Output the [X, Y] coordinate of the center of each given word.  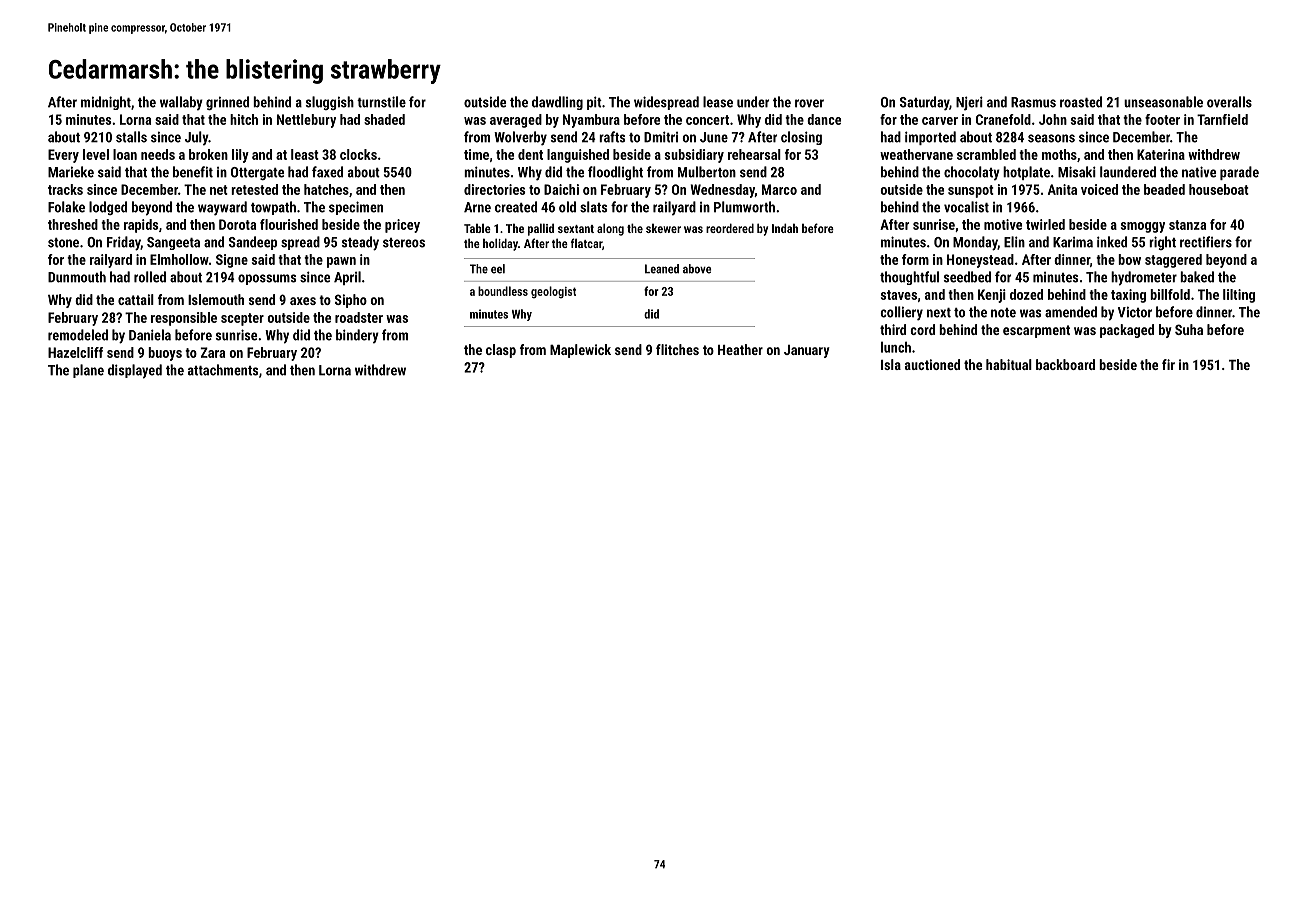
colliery [901, 313]
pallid [541, 229]
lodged [108, 208]
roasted [1081, 102]
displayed [135, 371]
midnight [106, 103]
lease [718, 102]
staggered [1173, 261]
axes [303, 301]
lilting [1239, 296]
